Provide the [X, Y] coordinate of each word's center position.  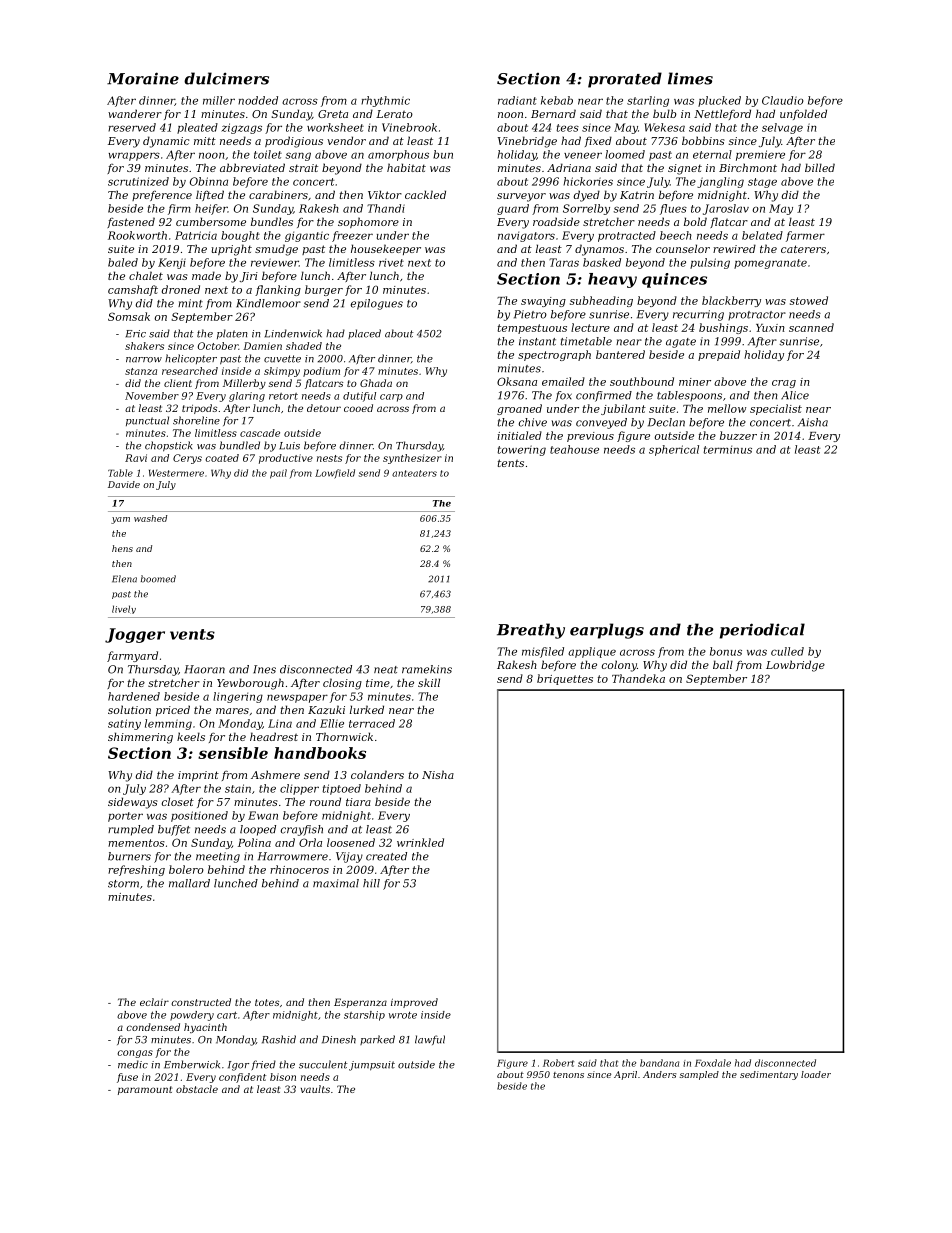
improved [414, 1003]
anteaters [414, 473]
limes [690, 78]
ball [723, 664]
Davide [124, 484]
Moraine [143, 78]
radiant [517, 100]
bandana [659, 1063]
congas [135, 1054]
